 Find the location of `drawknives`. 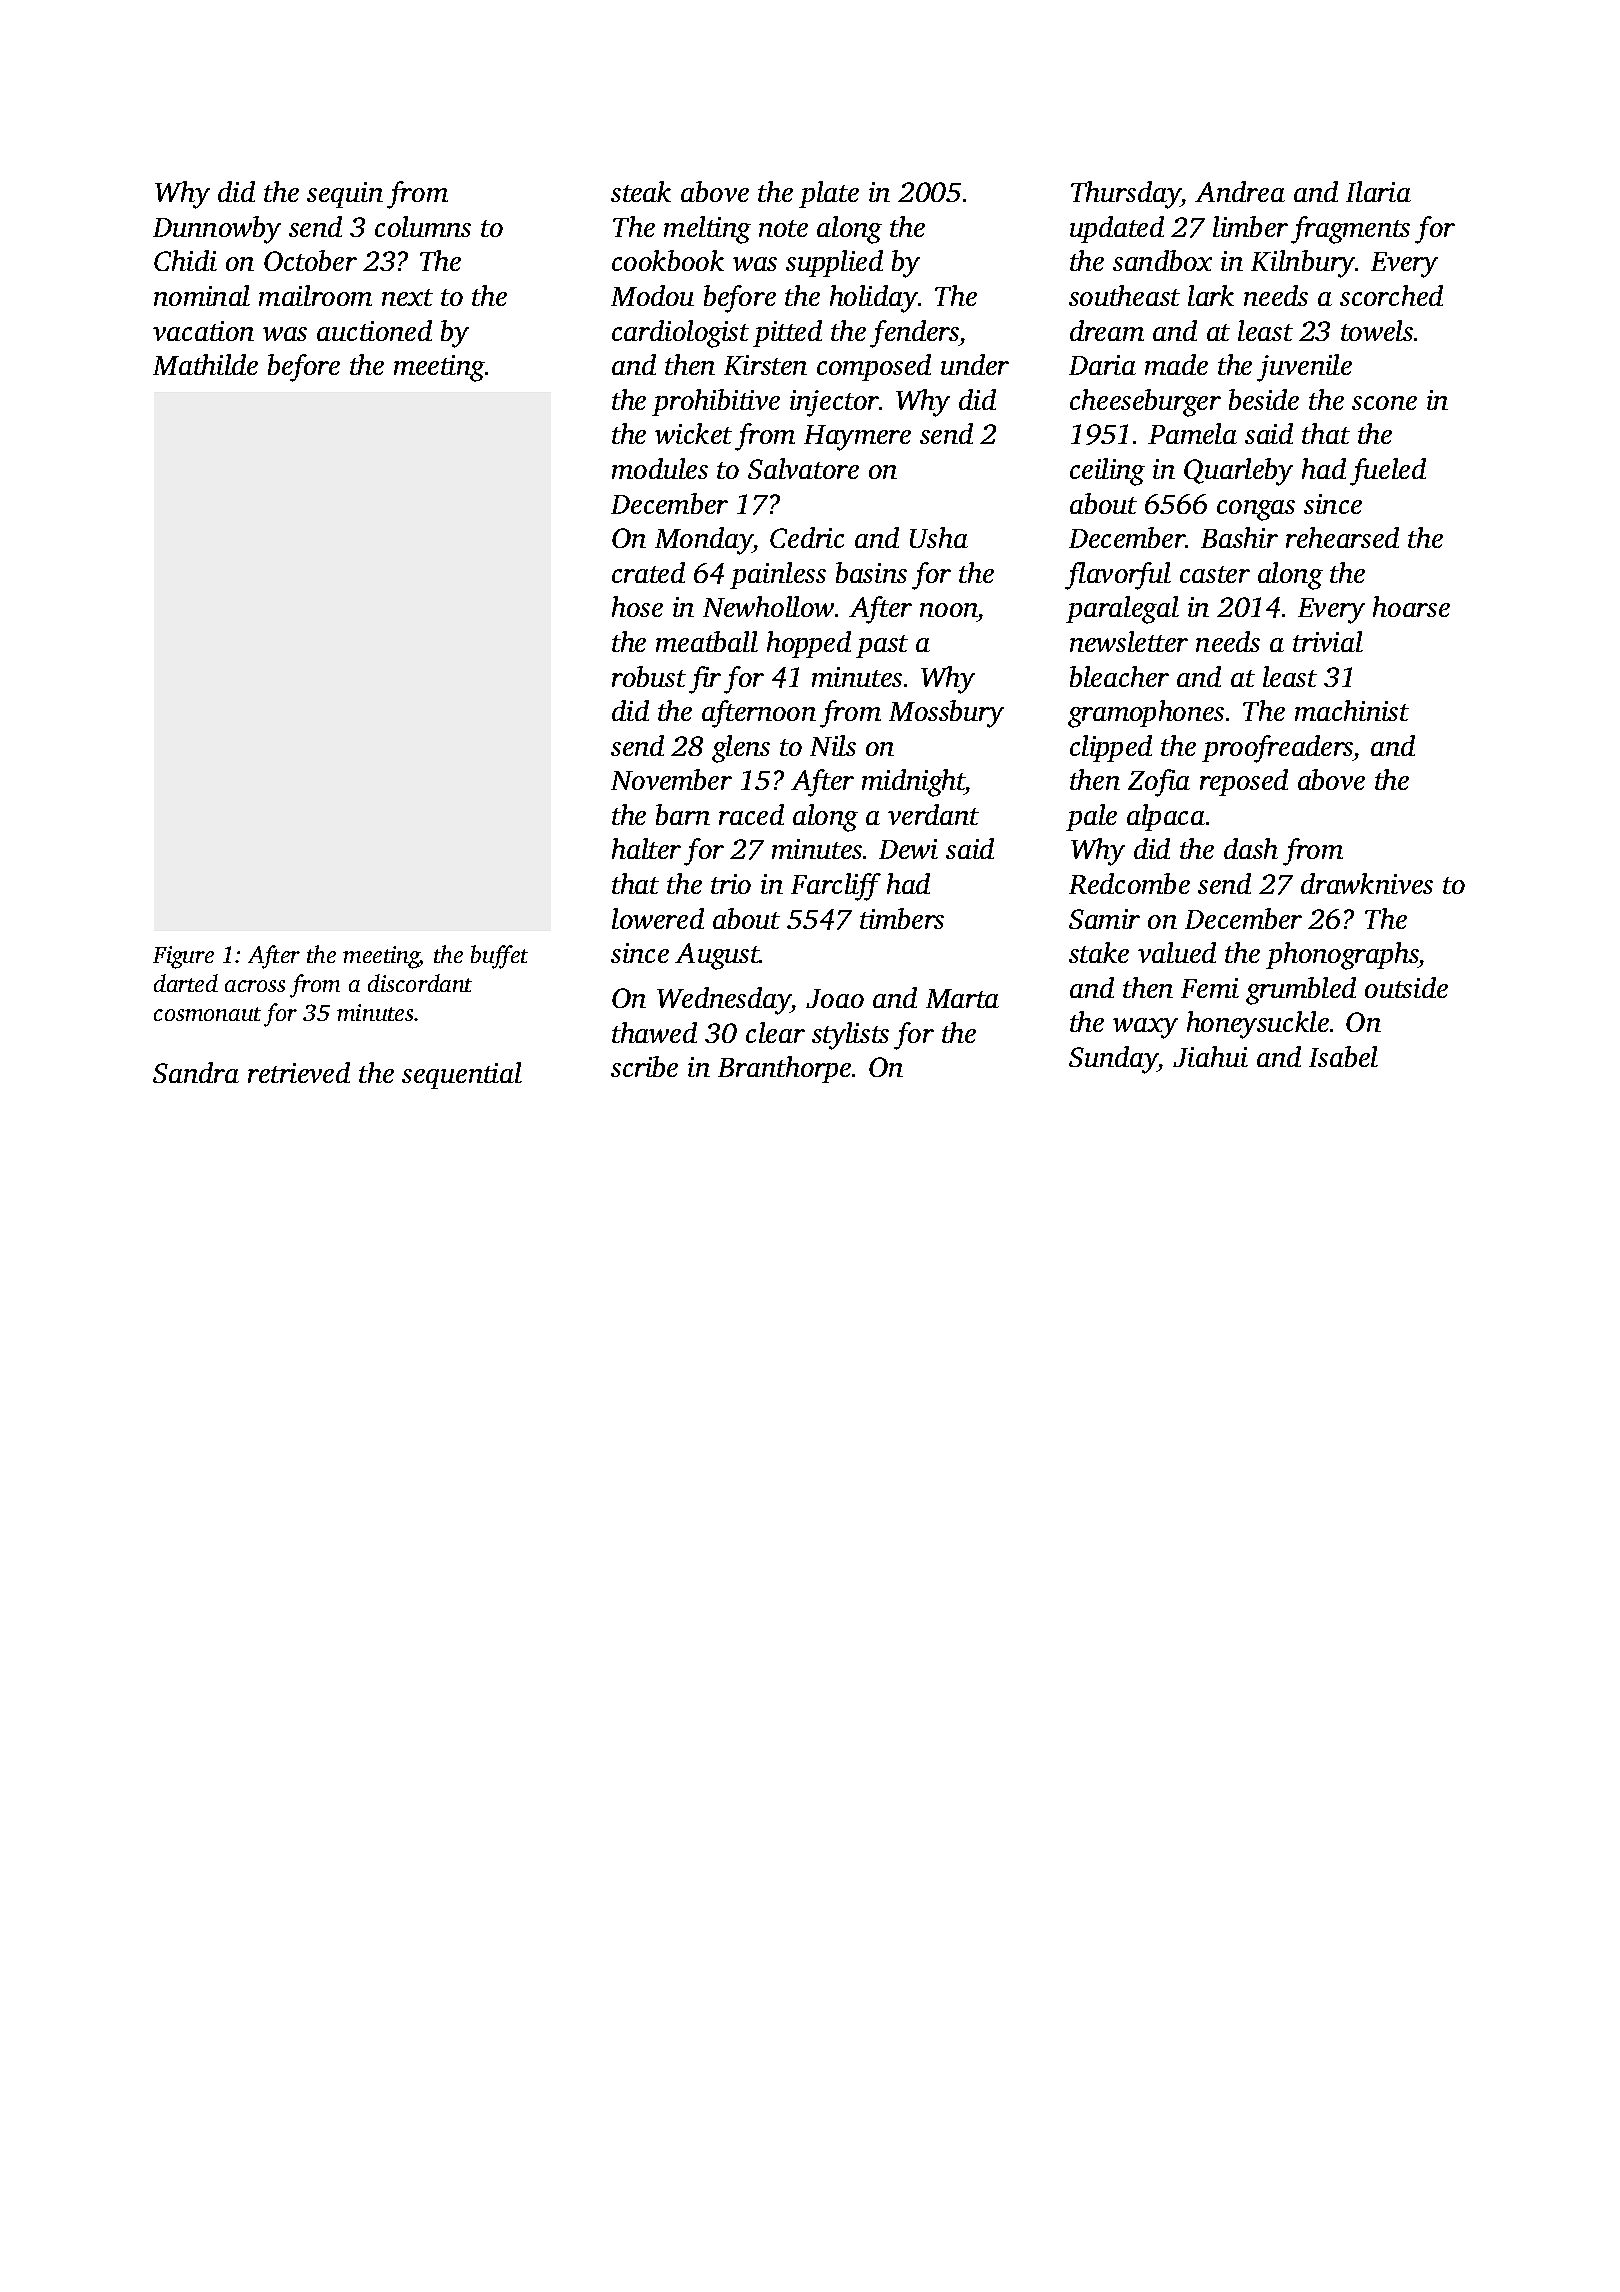

drawknives is located at coordinates (1367, 883).
